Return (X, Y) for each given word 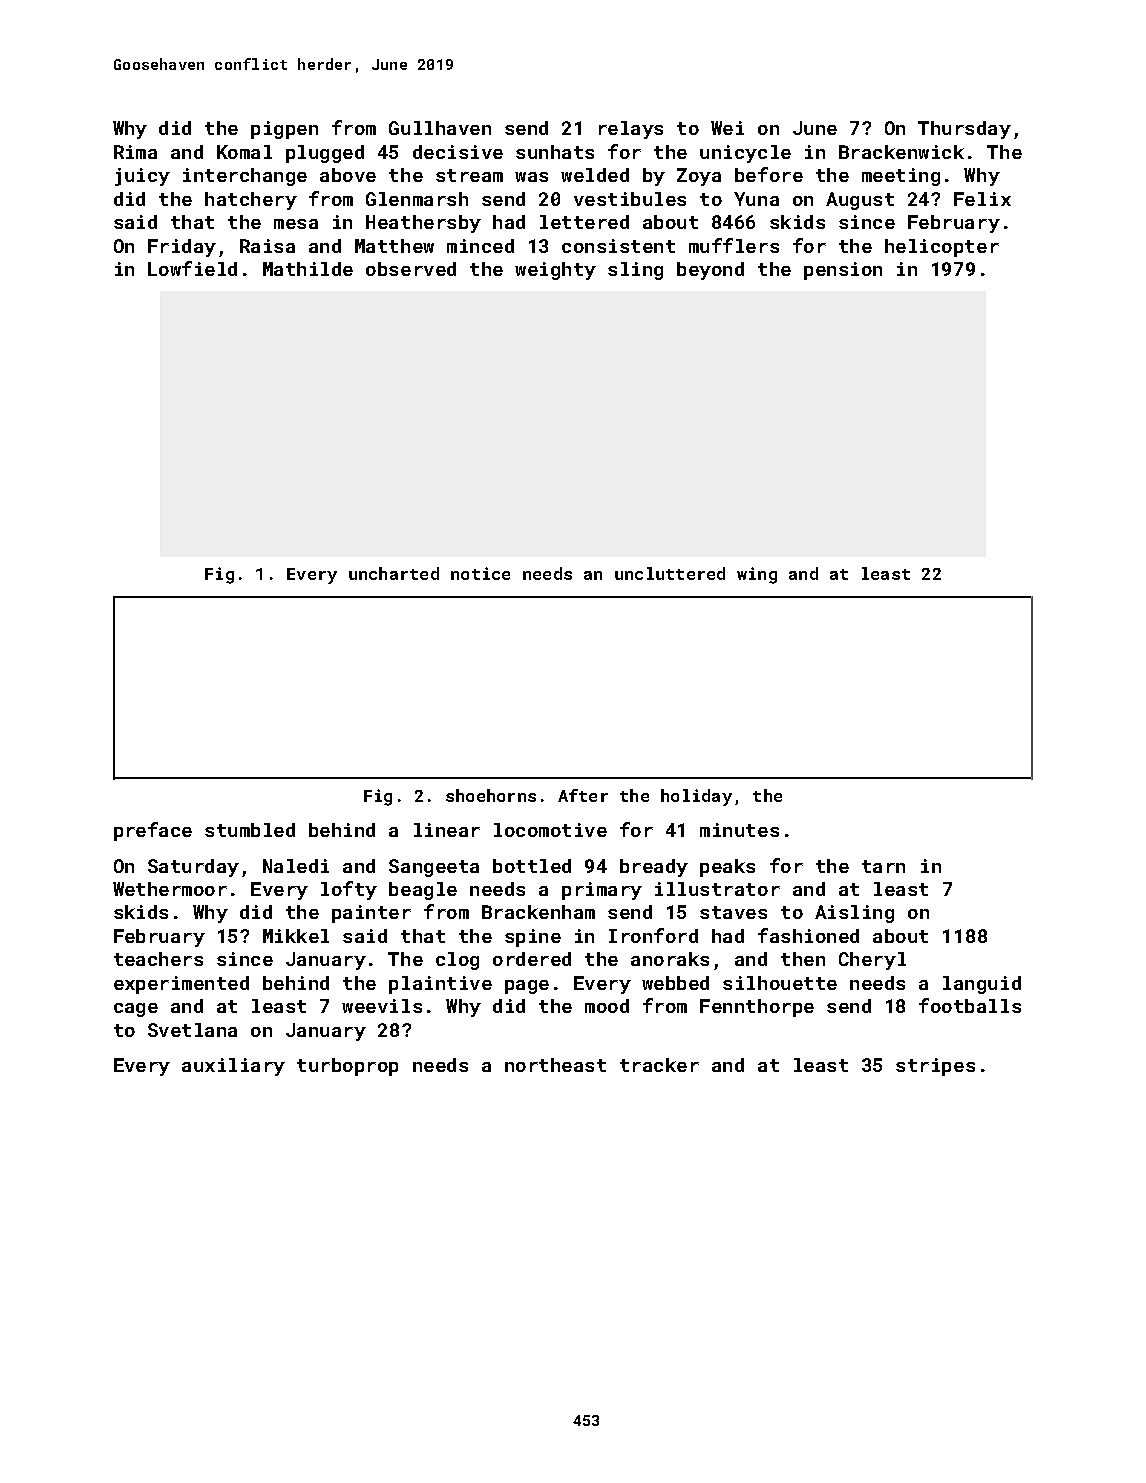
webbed (675, 983)
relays (631, 130)
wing (757, 575)
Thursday (964, 130)
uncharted (394, 573)
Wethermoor (170, 889)
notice (480, 573)
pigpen (284, 130)
